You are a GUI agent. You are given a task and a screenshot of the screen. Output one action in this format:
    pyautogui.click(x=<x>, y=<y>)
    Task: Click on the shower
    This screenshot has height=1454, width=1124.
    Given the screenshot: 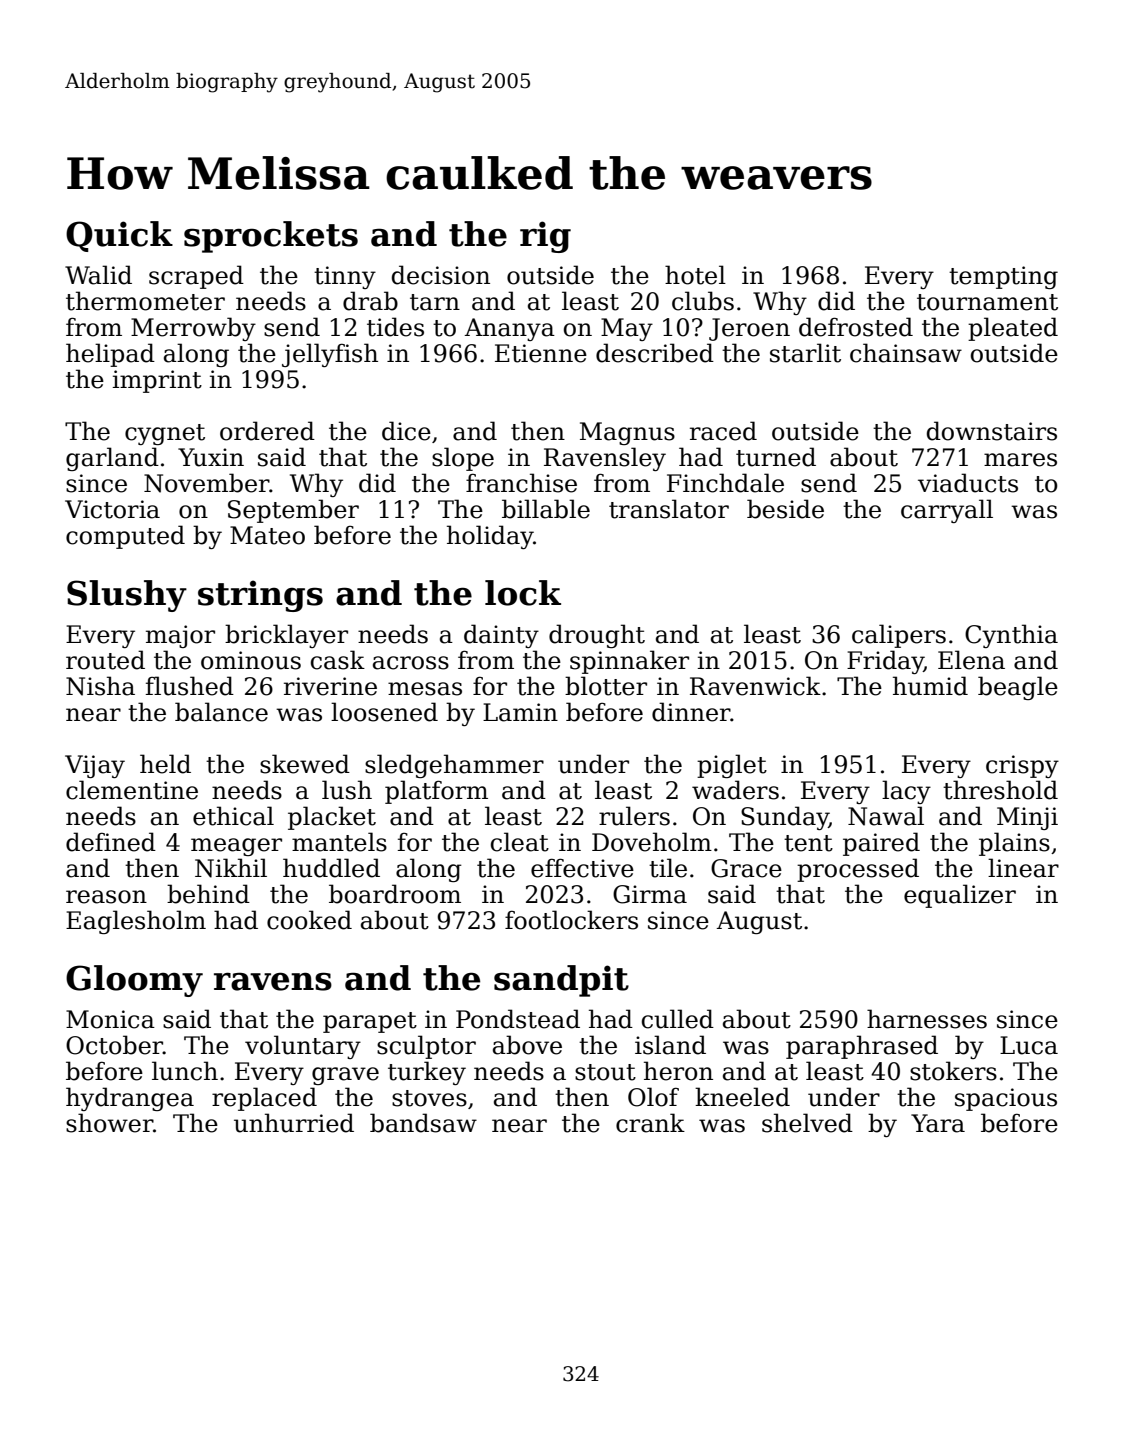 What is the action you would take?
    pyautogui.click(x=109, y=1123)
